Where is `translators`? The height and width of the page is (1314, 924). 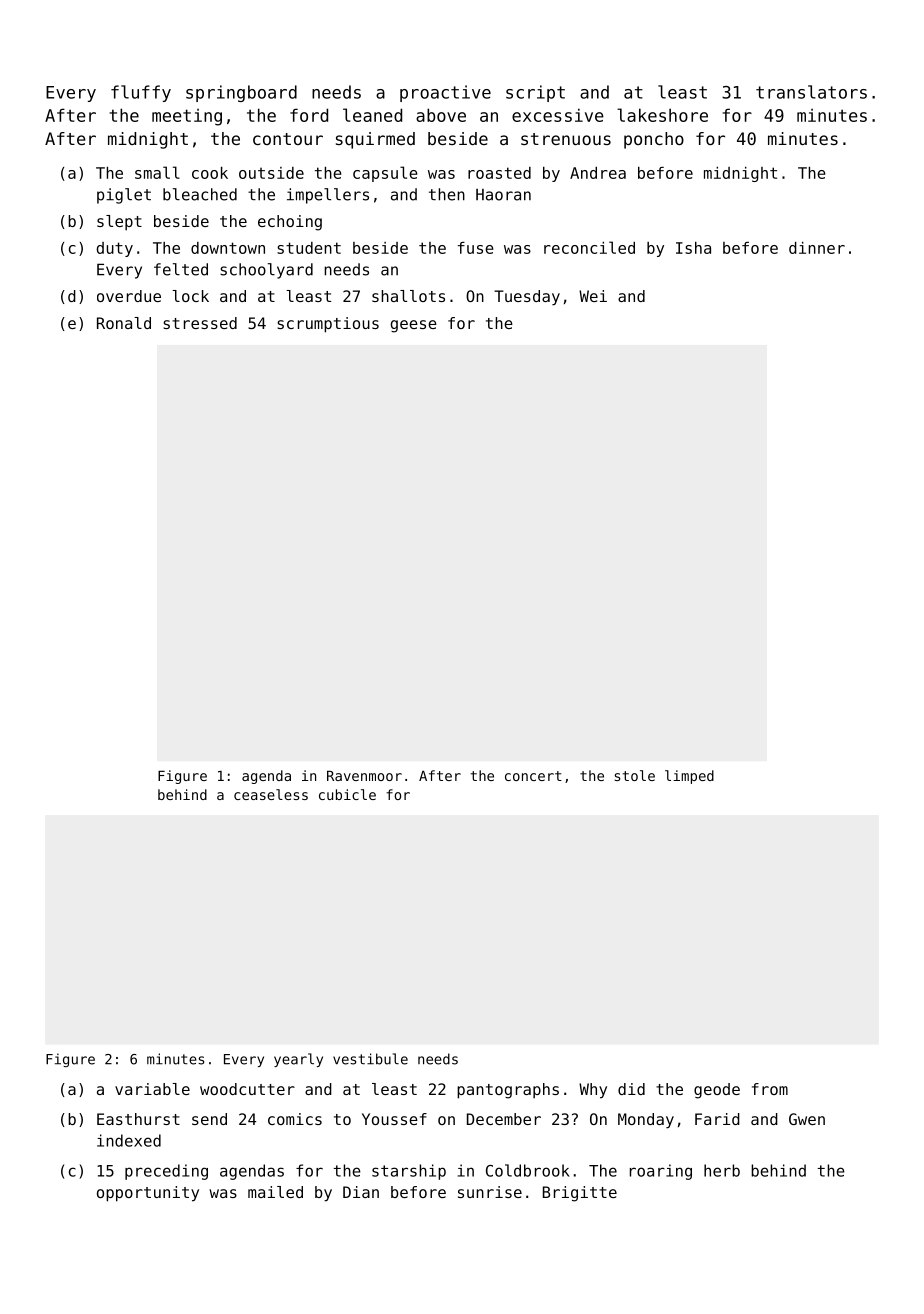 translators is located at coordinates (811, 92).
